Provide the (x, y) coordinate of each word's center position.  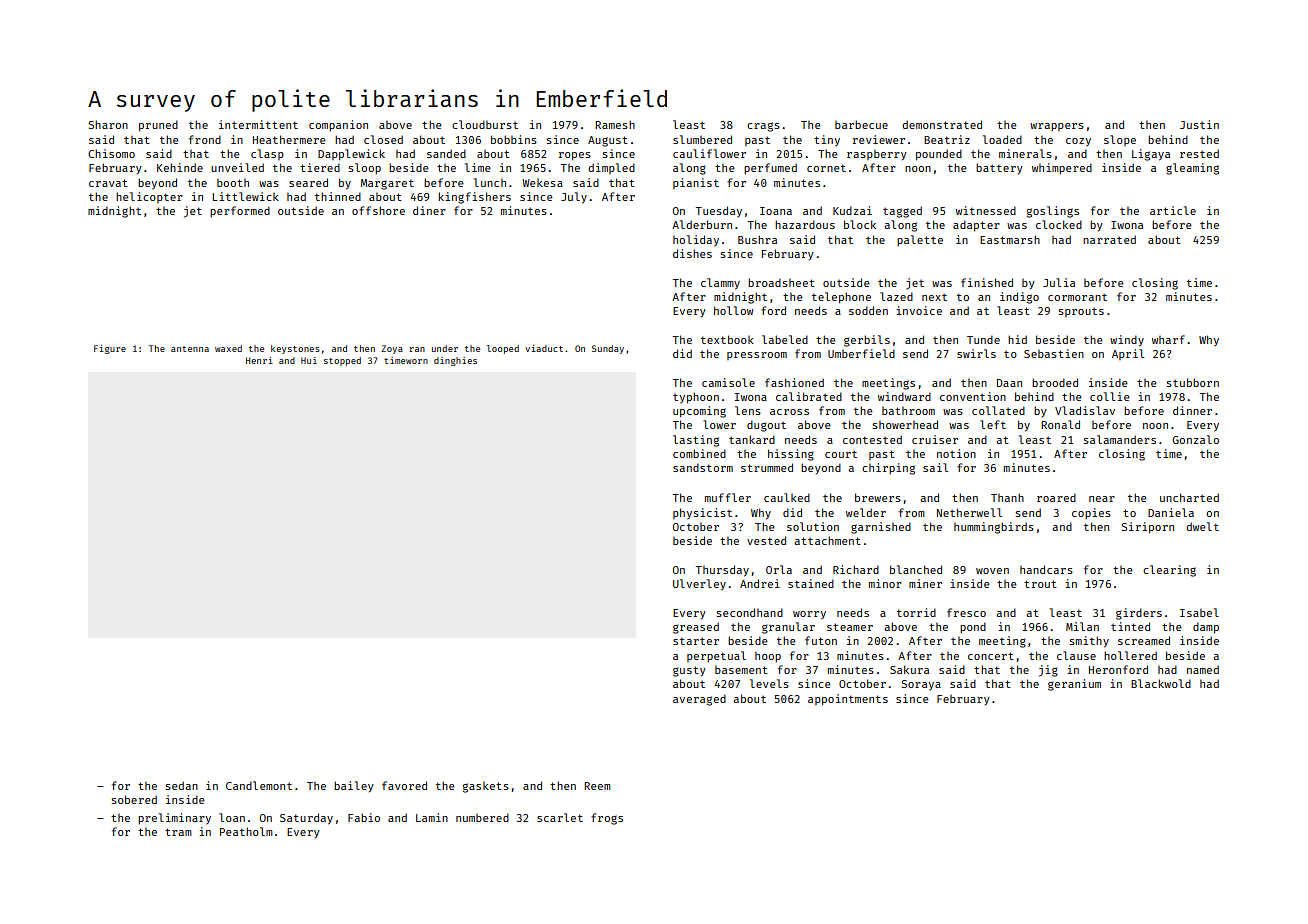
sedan (181, 785)
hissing (791, 455)
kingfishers (475, 198)
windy (1127, 341)
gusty (689, 671)
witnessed (986, 210)
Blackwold (1161, 683)
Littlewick (246, 196)
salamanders (1119, 439)
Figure (110, 349)
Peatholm (246, 831)
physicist (702, 514)
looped (503, 349)
